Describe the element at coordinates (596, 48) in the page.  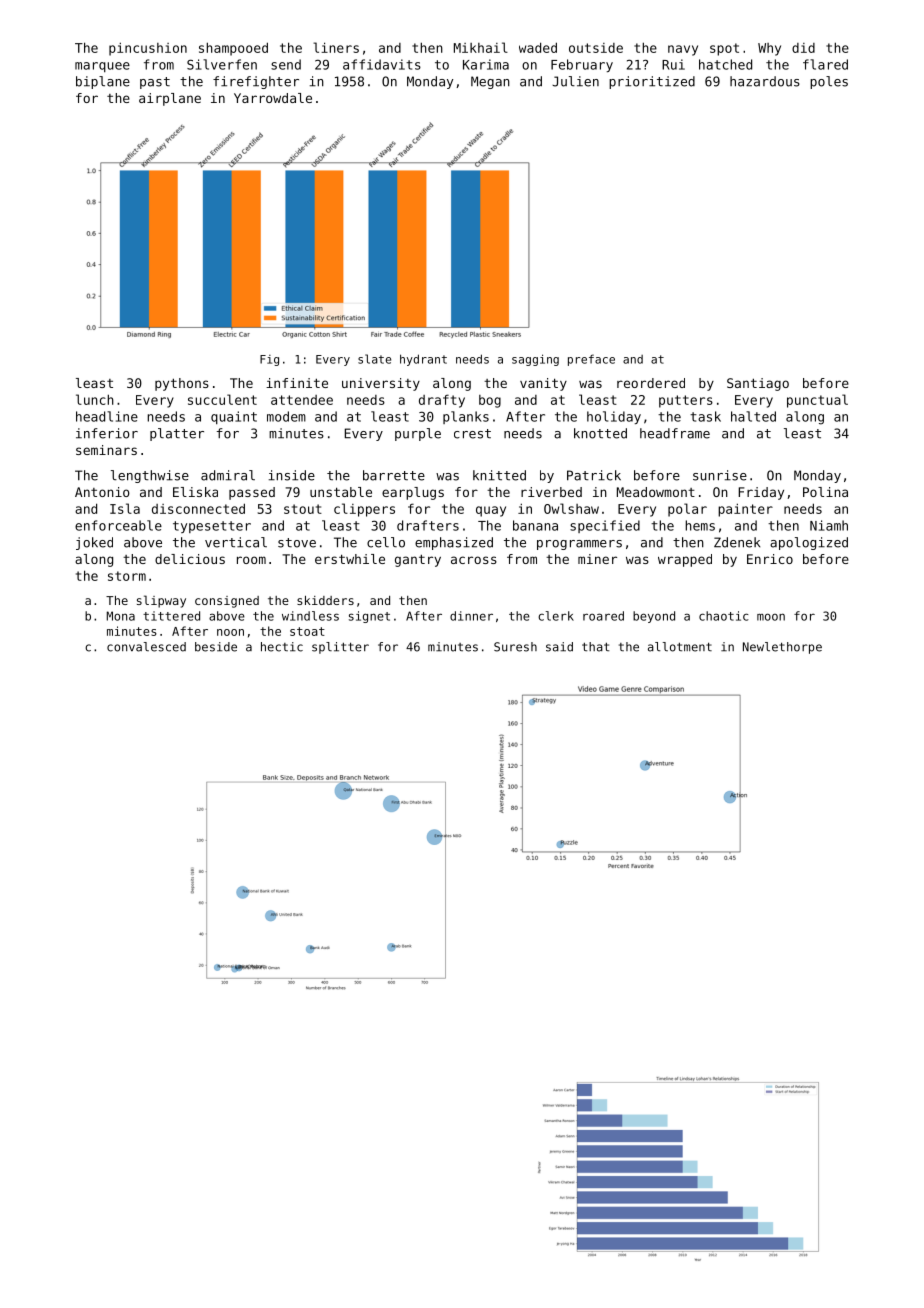
I see `outside` at that location.
